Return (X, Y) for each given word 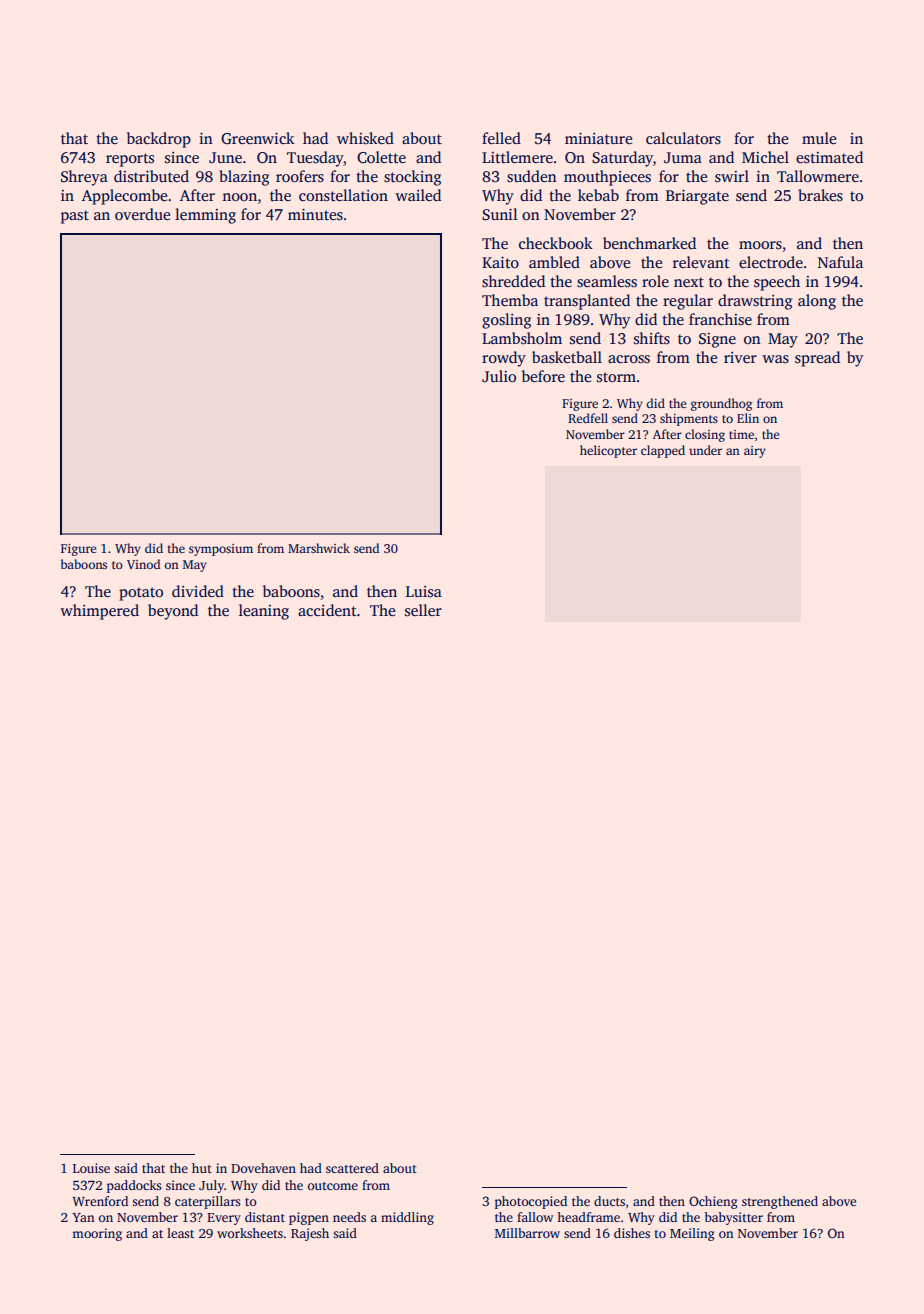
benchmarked (649, 243)
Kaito (500, 262)
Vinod (144, 564)
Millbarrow (527, 1233)
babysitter (734, 1218)
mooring (97, 1234)
